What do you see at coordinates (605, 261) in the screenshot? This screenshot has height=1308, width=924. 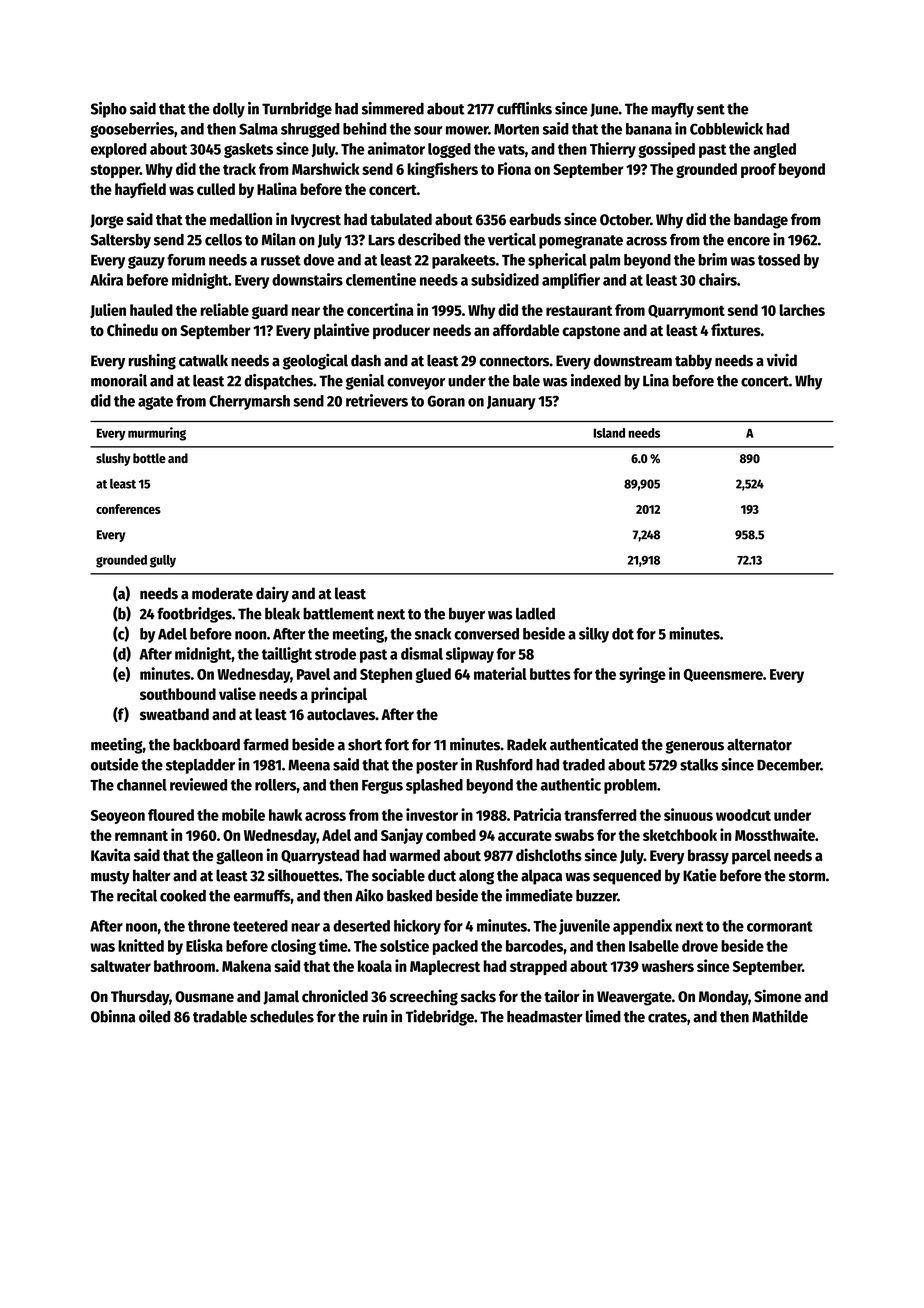 I see `palm` at bounding box center [605, 261].
